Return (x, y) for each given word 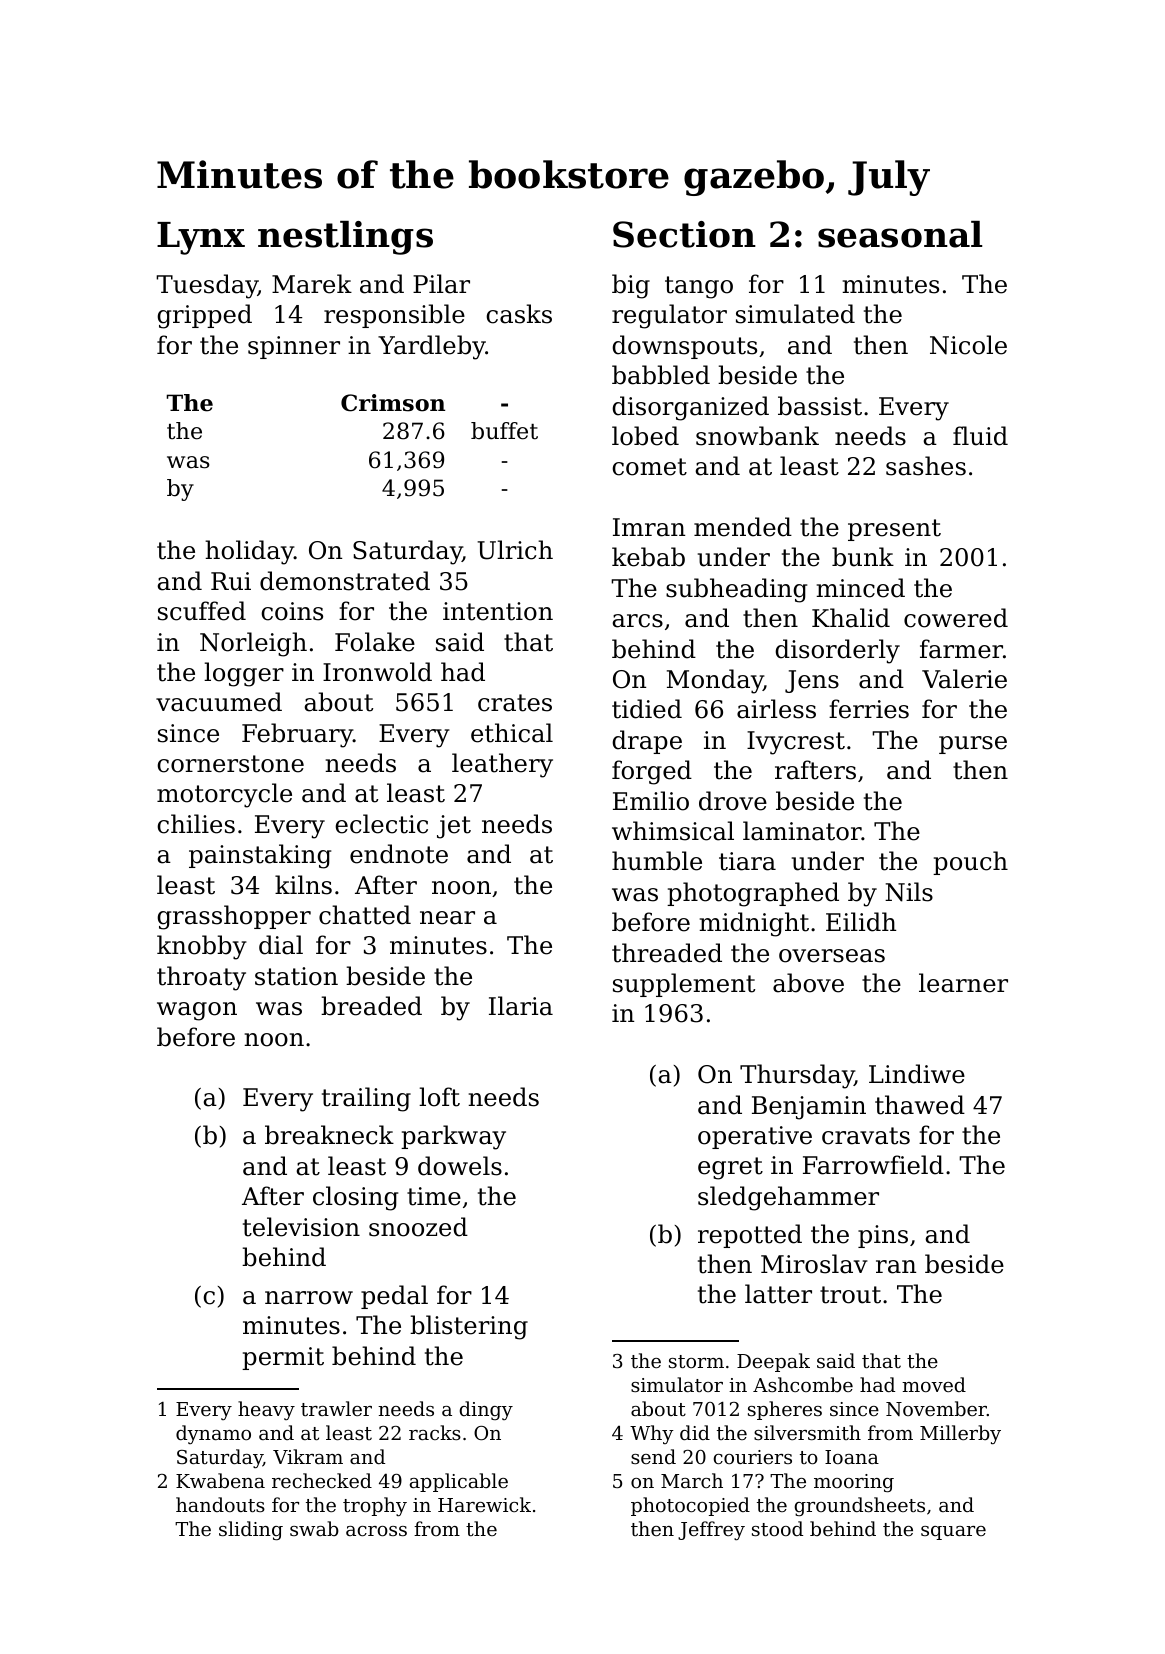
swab (314, 1528)
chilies (196, 824)
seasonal (900, 234)
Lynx (201, 238)
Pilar (441, 284)
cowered (956, 618)
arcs (637, 621)
